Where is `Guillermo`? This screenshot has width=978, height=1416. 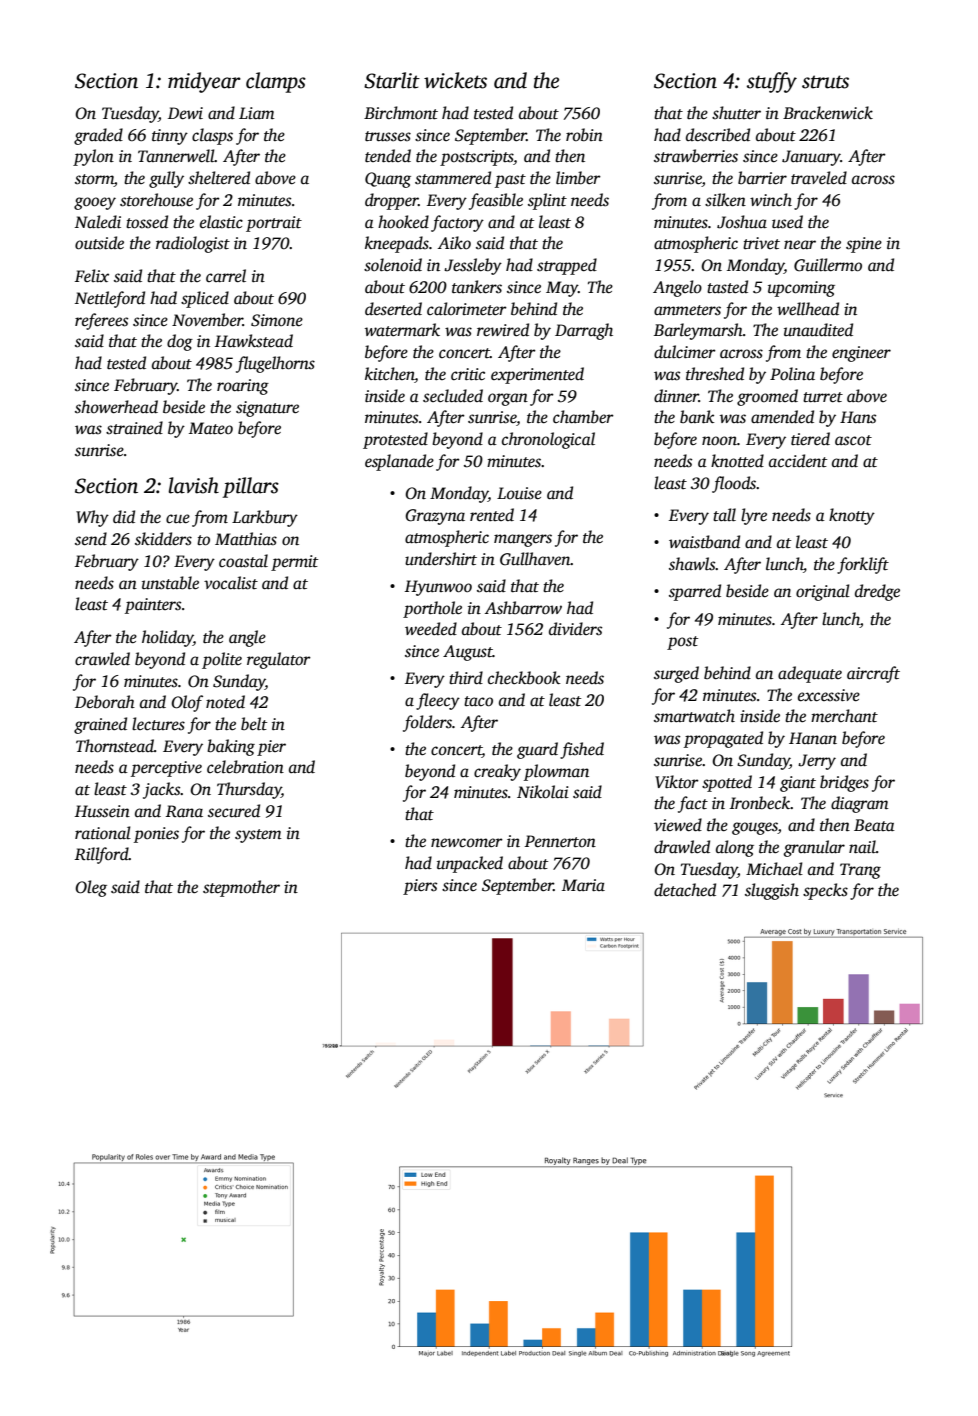
Guillermo is located at coordinates (828, 265).
